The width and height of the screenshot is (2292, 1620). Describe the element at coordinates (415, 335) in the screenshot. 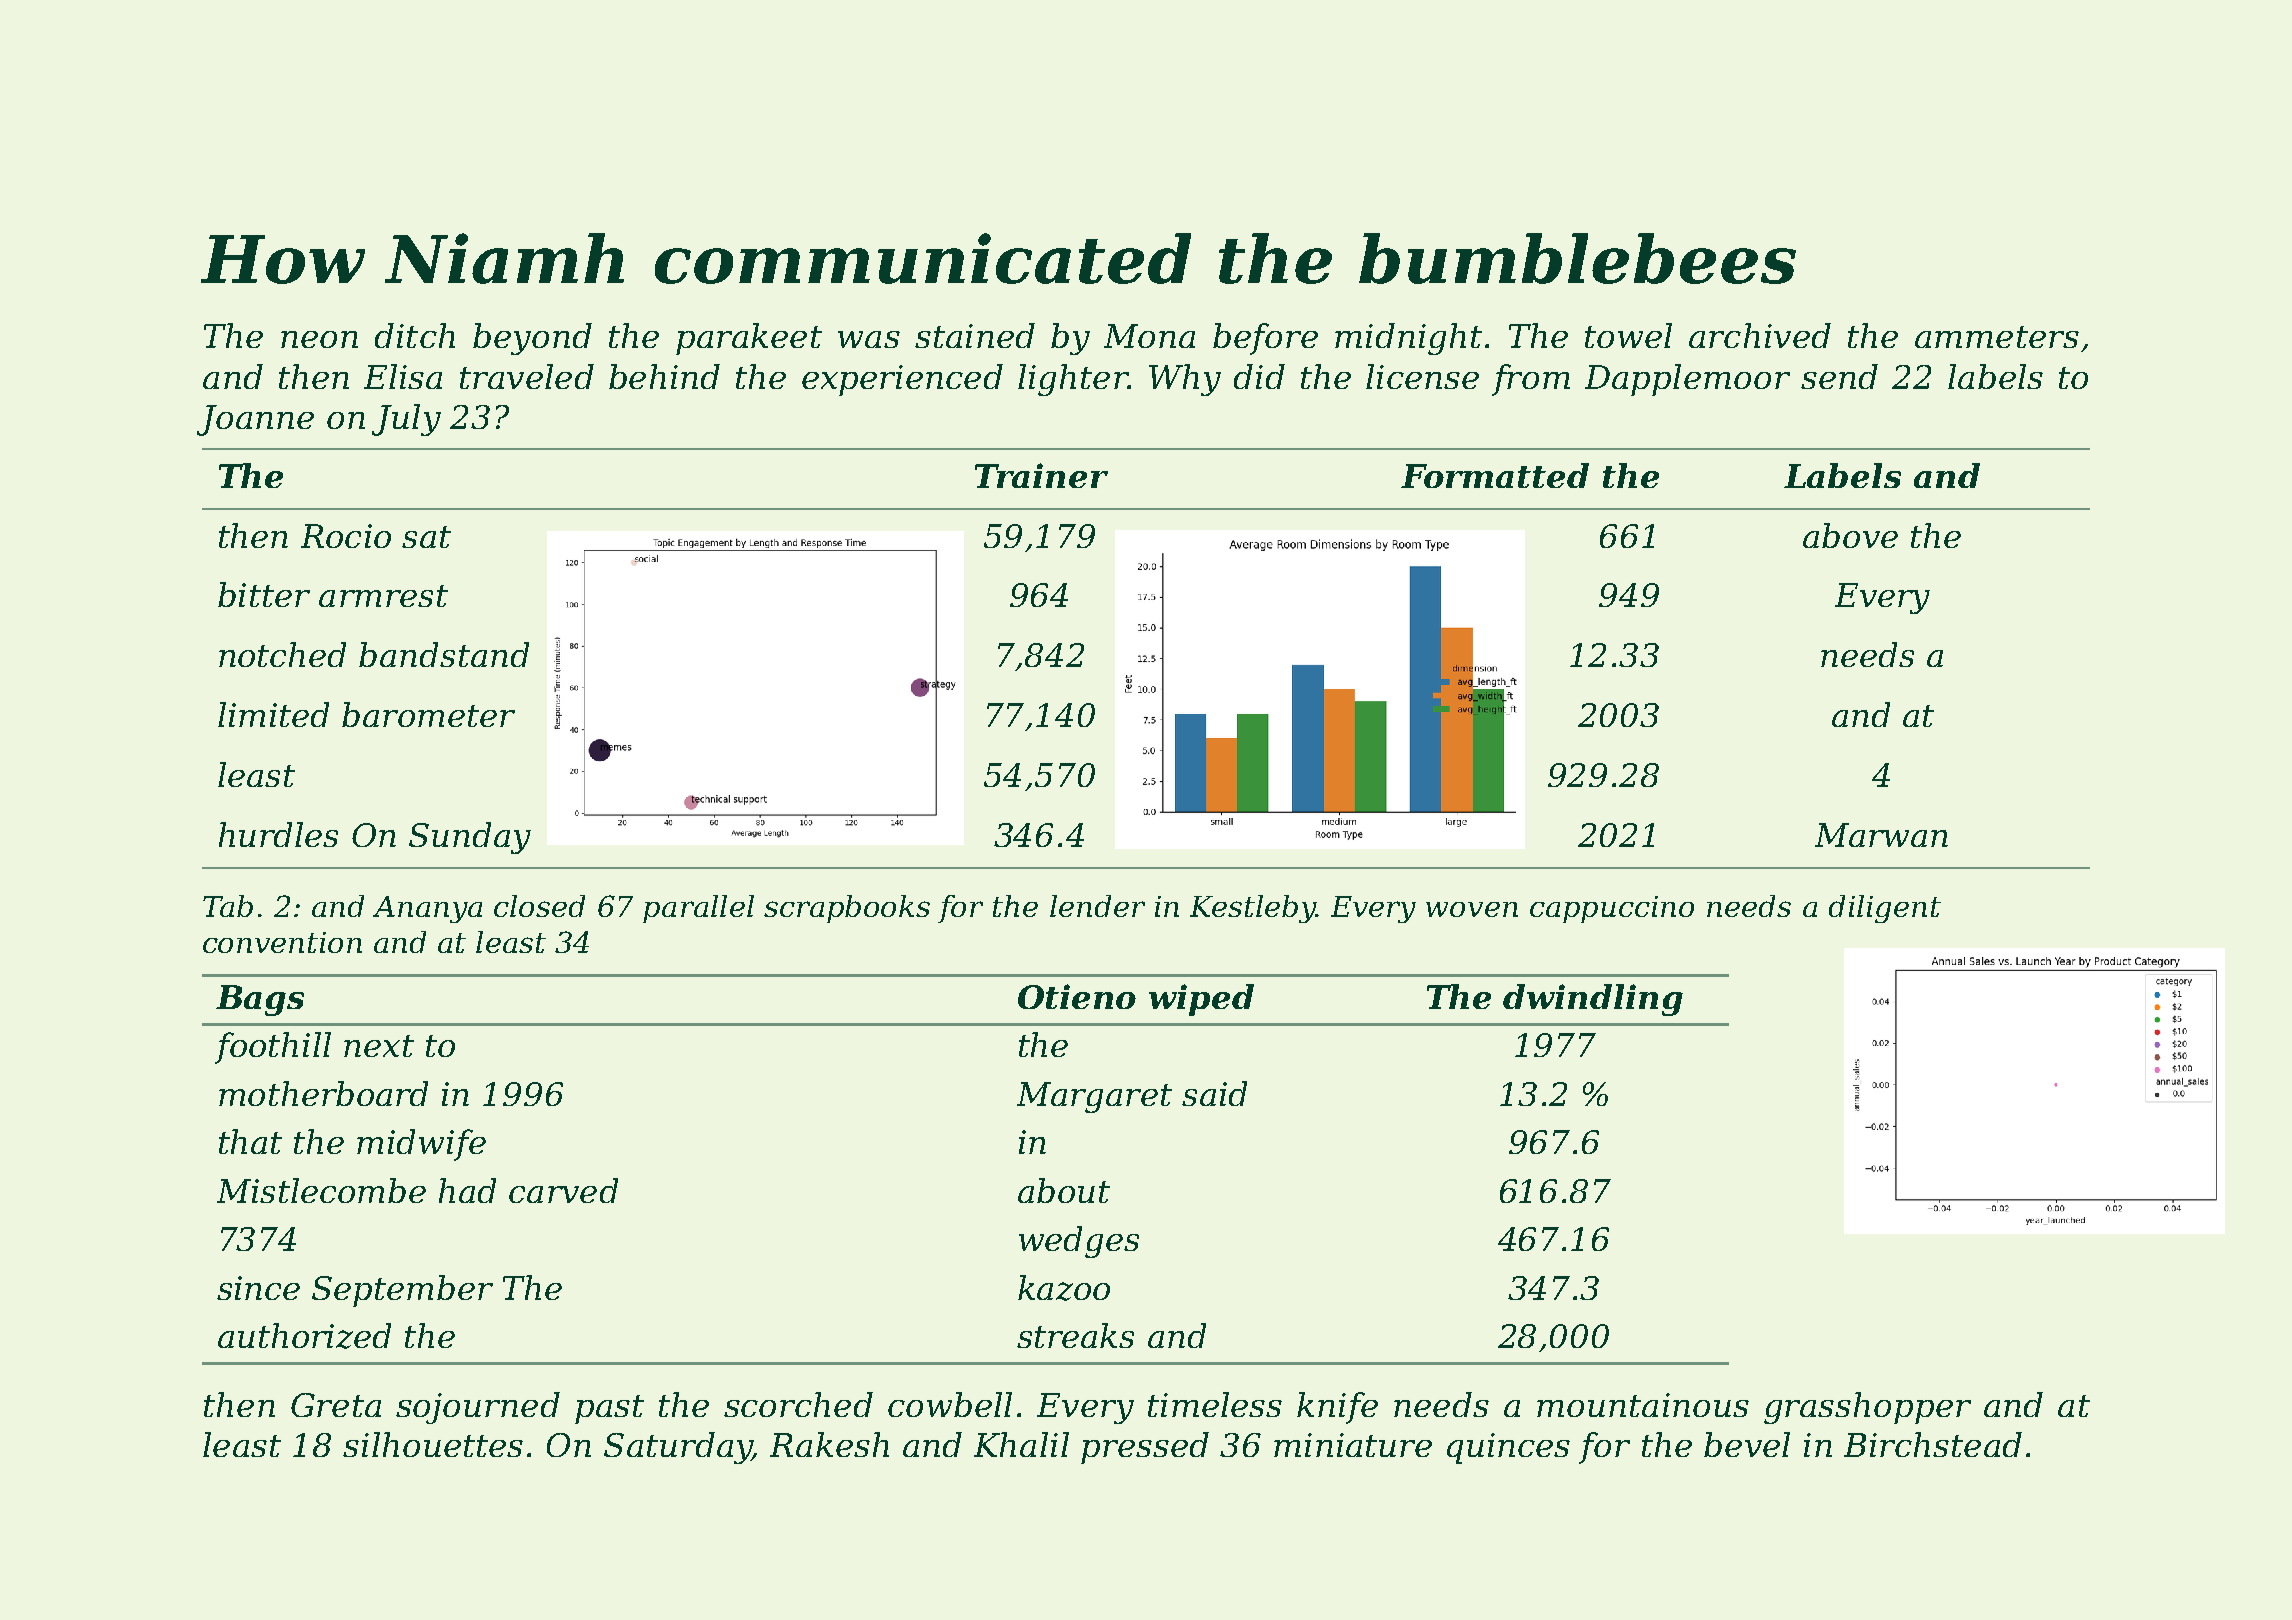

I see `ditch` at that location.
